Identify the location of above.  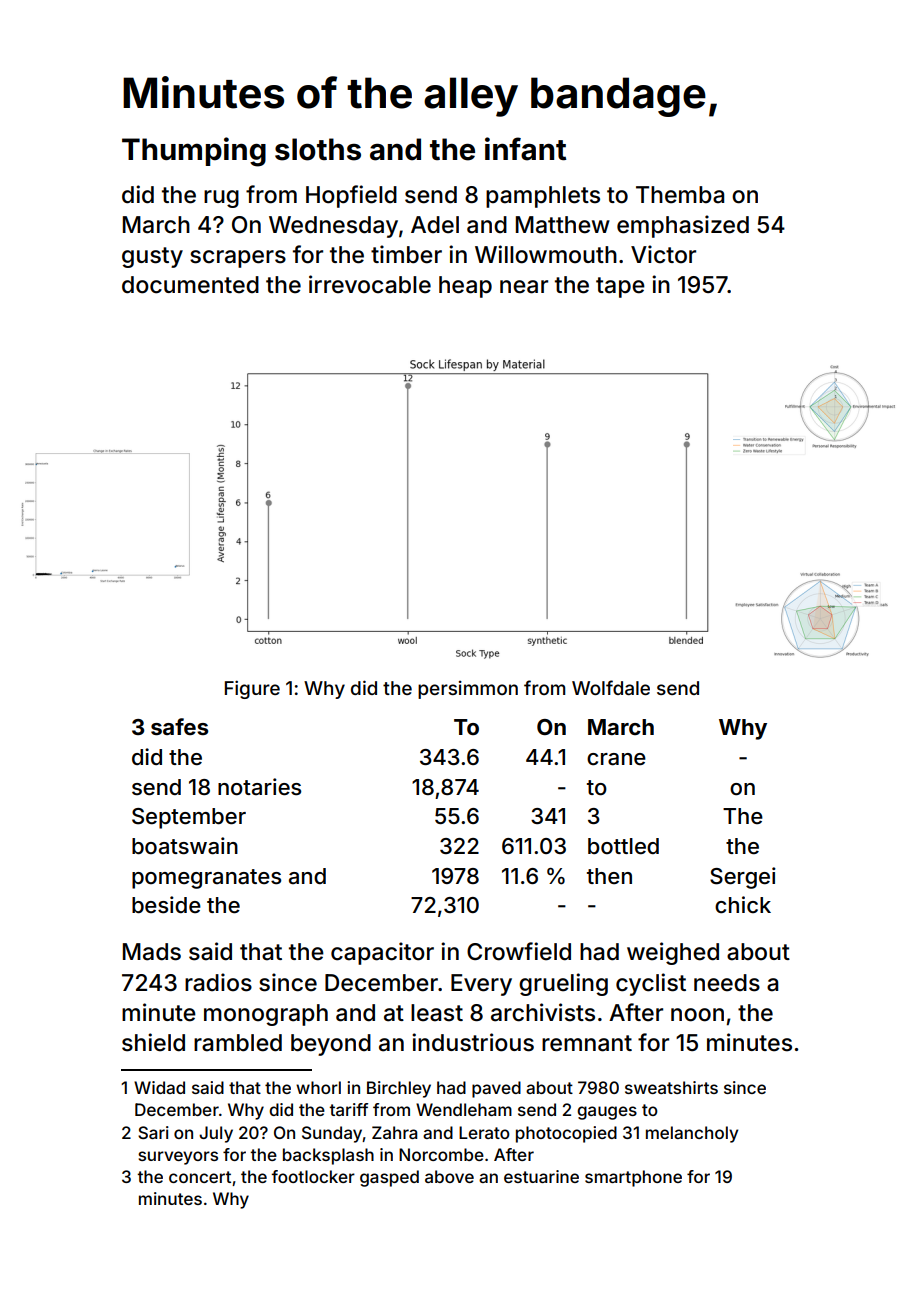
(449, 1176).
